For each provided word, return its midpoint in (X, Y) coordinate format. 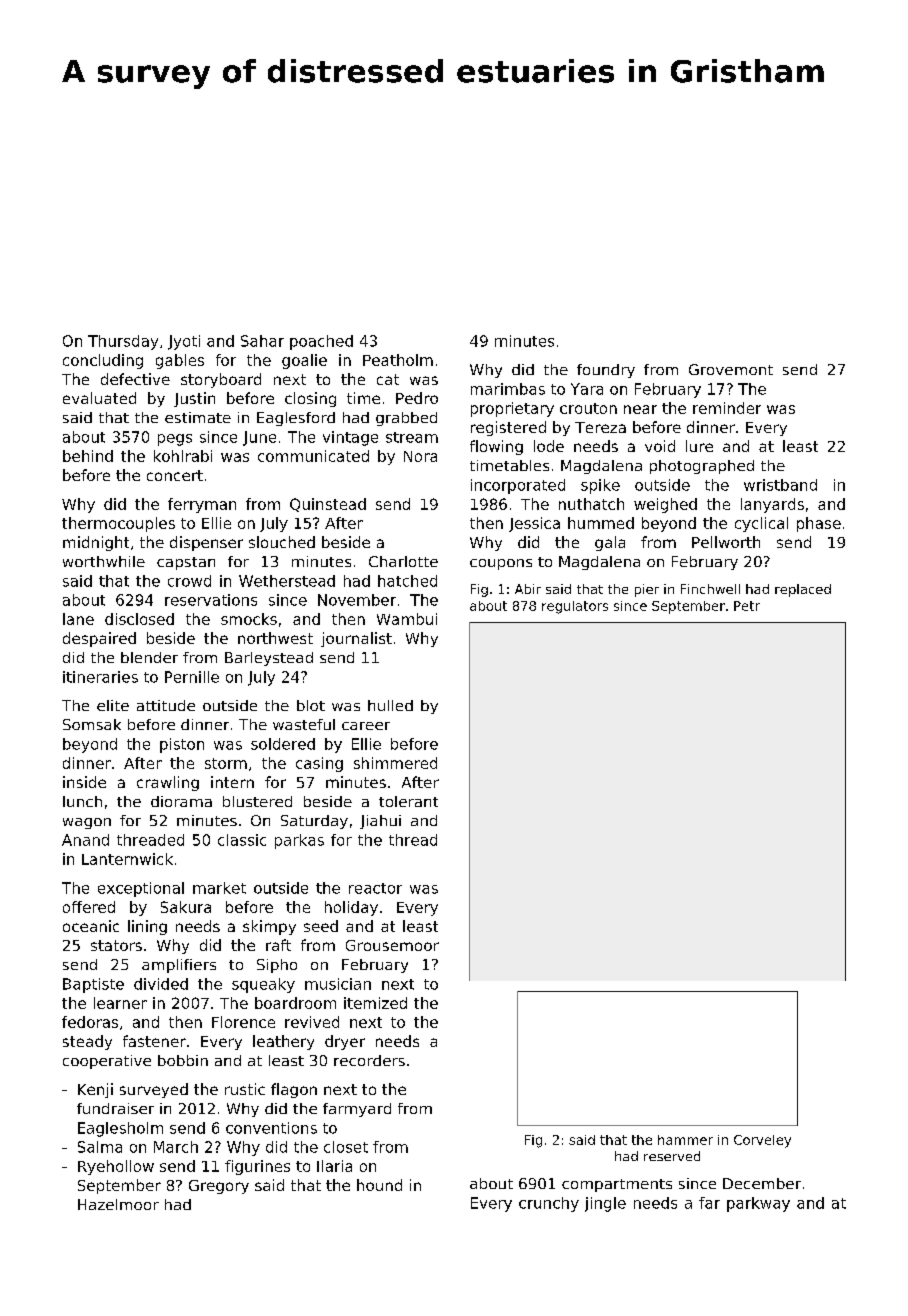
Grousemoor (392, 945)
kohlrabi (183, 456)
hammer (685, 1140)
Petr (747, 606)
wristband (780, 485)
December (762, 1183)
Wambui (407, 619)
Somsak (92, 724)
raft (278, 945)
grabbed (406, 419)
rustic (245, 1089)
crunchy (549, 1204)
